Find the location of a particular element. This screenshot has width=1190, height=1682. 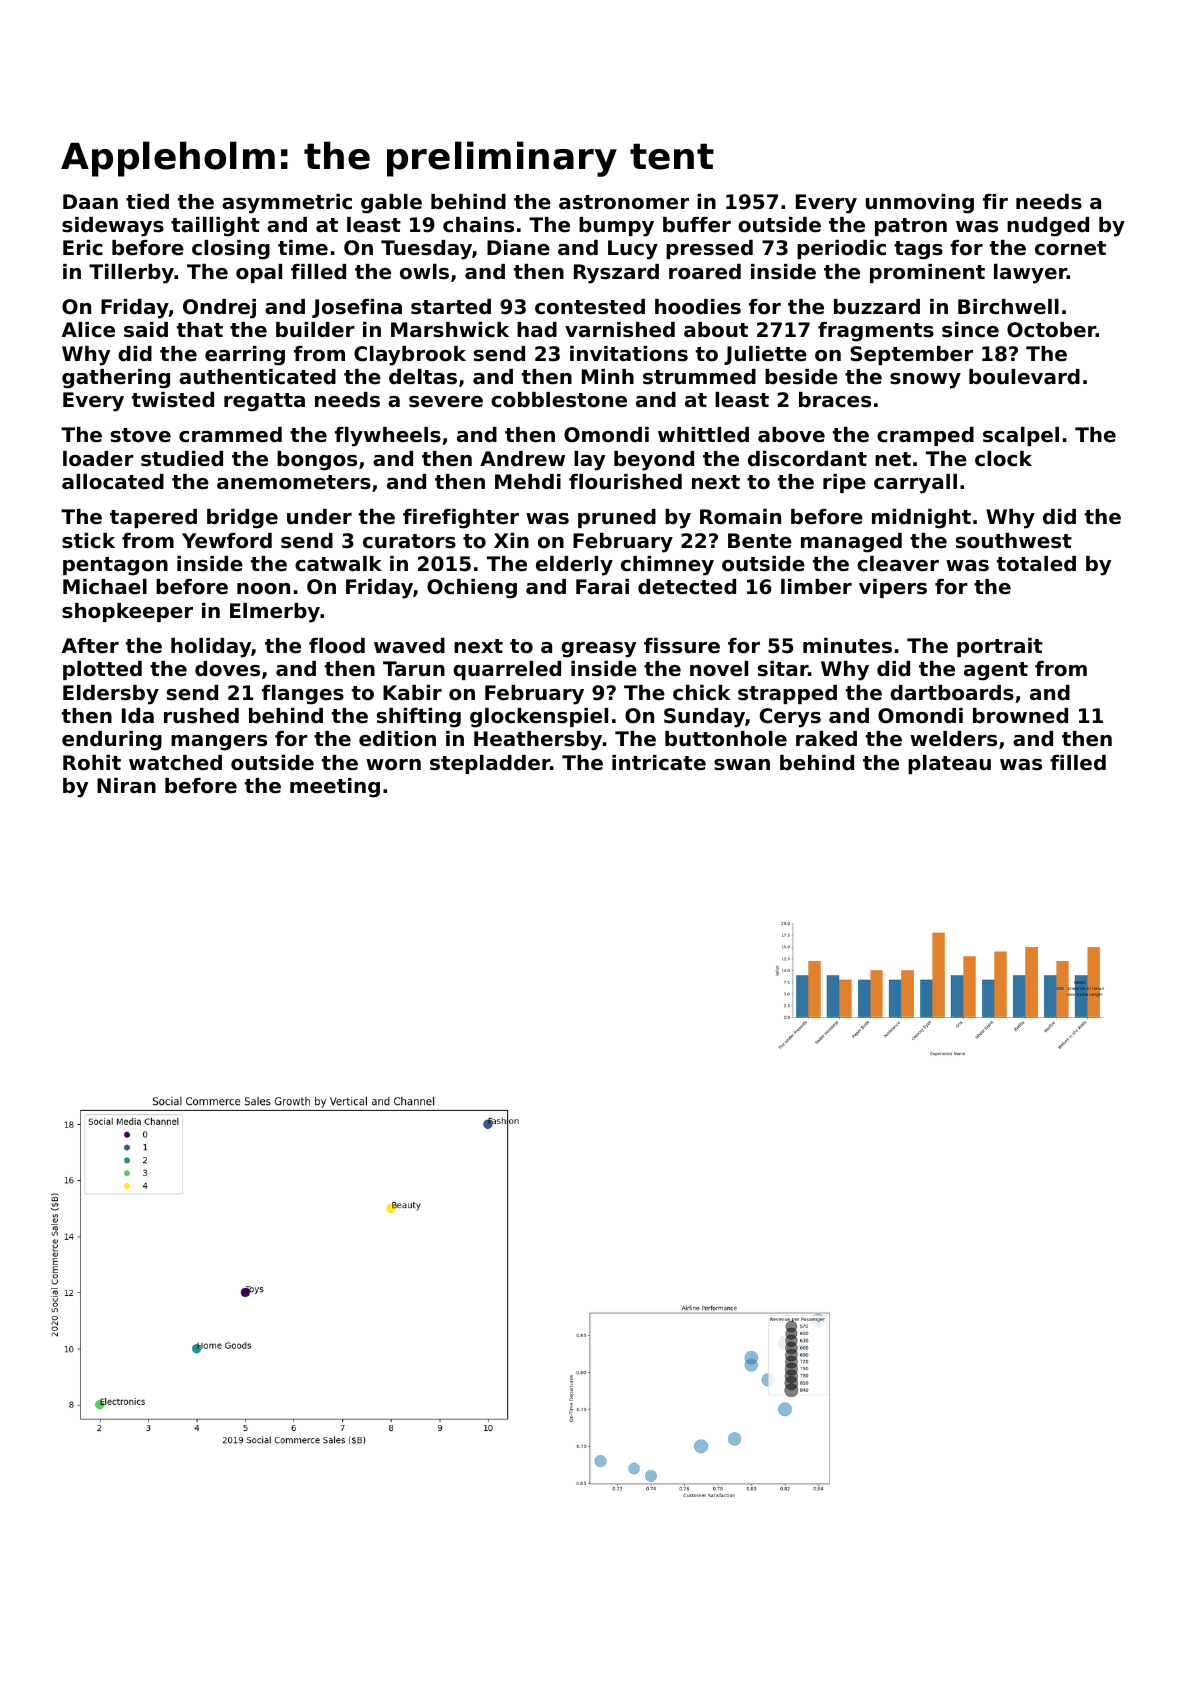

beyond is located at coordinates (654, 461).
